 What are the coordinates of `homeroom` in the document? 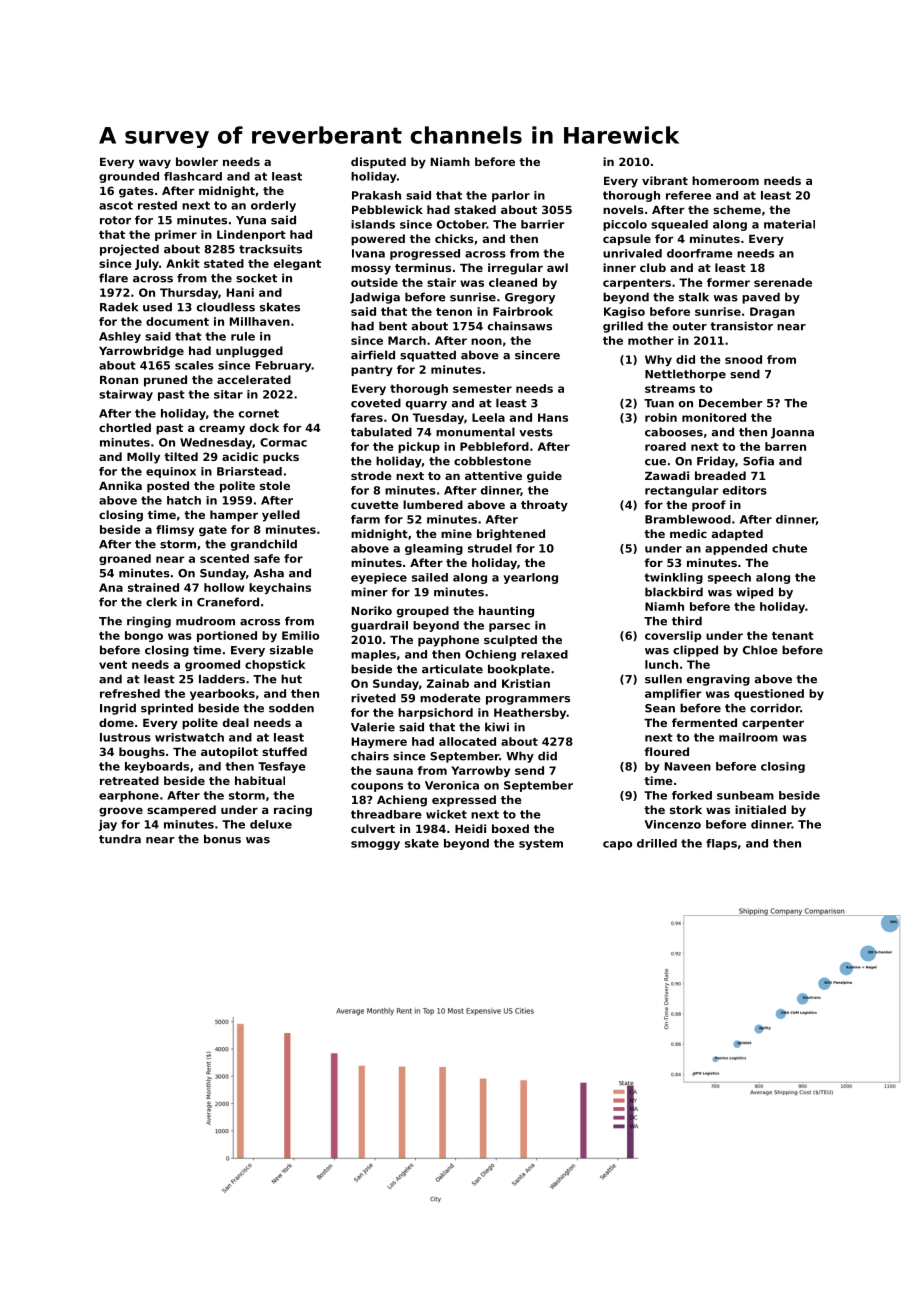 It's located at (725, 180).
